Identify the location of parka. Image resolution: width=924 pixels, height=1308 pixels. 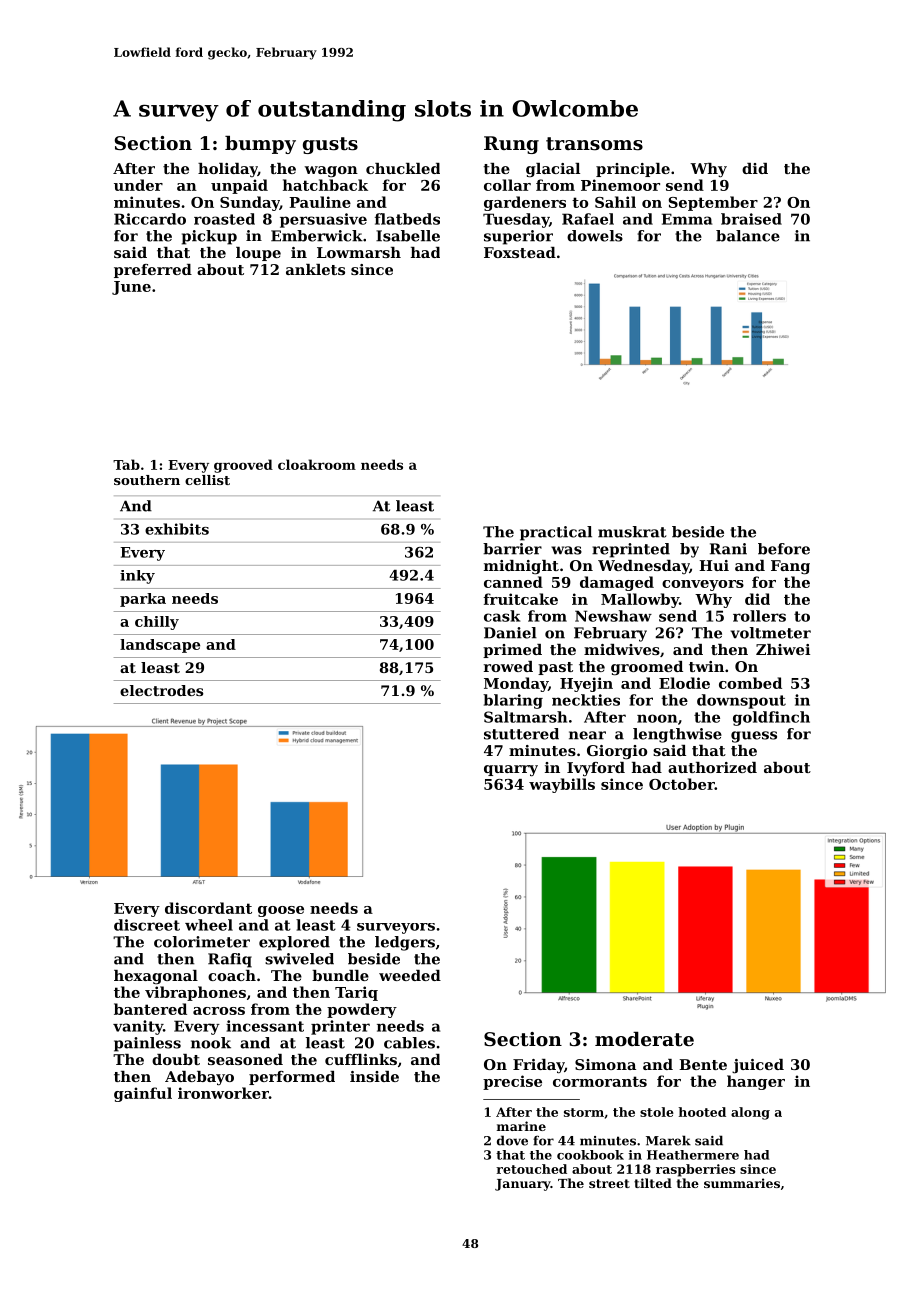
(143, 600).
